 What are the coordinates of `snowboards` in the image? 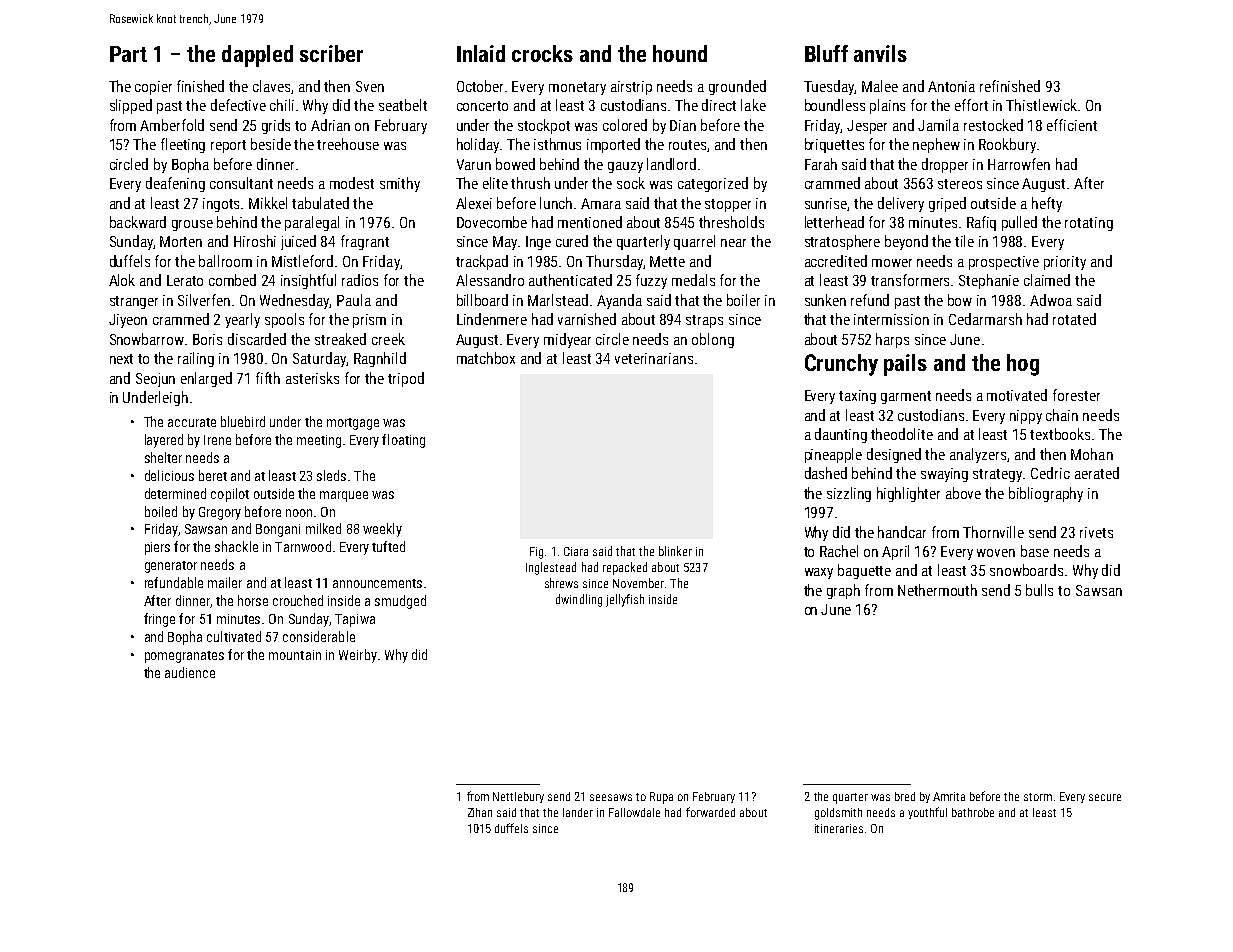 It's located at (1026, 570).
